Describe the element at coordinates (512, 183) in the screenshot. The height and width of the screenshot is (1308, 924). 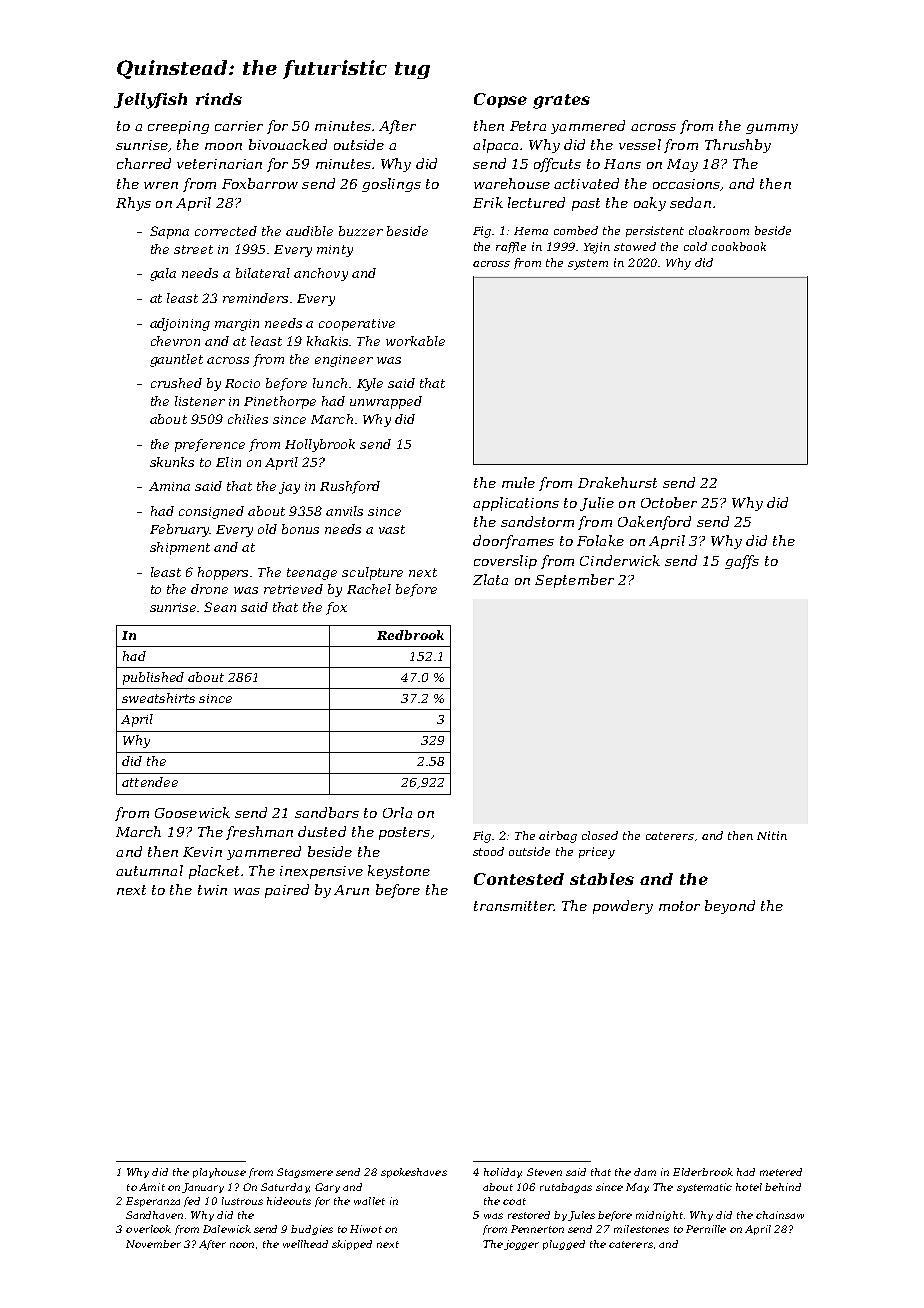
I see `warehouse` at that location.
